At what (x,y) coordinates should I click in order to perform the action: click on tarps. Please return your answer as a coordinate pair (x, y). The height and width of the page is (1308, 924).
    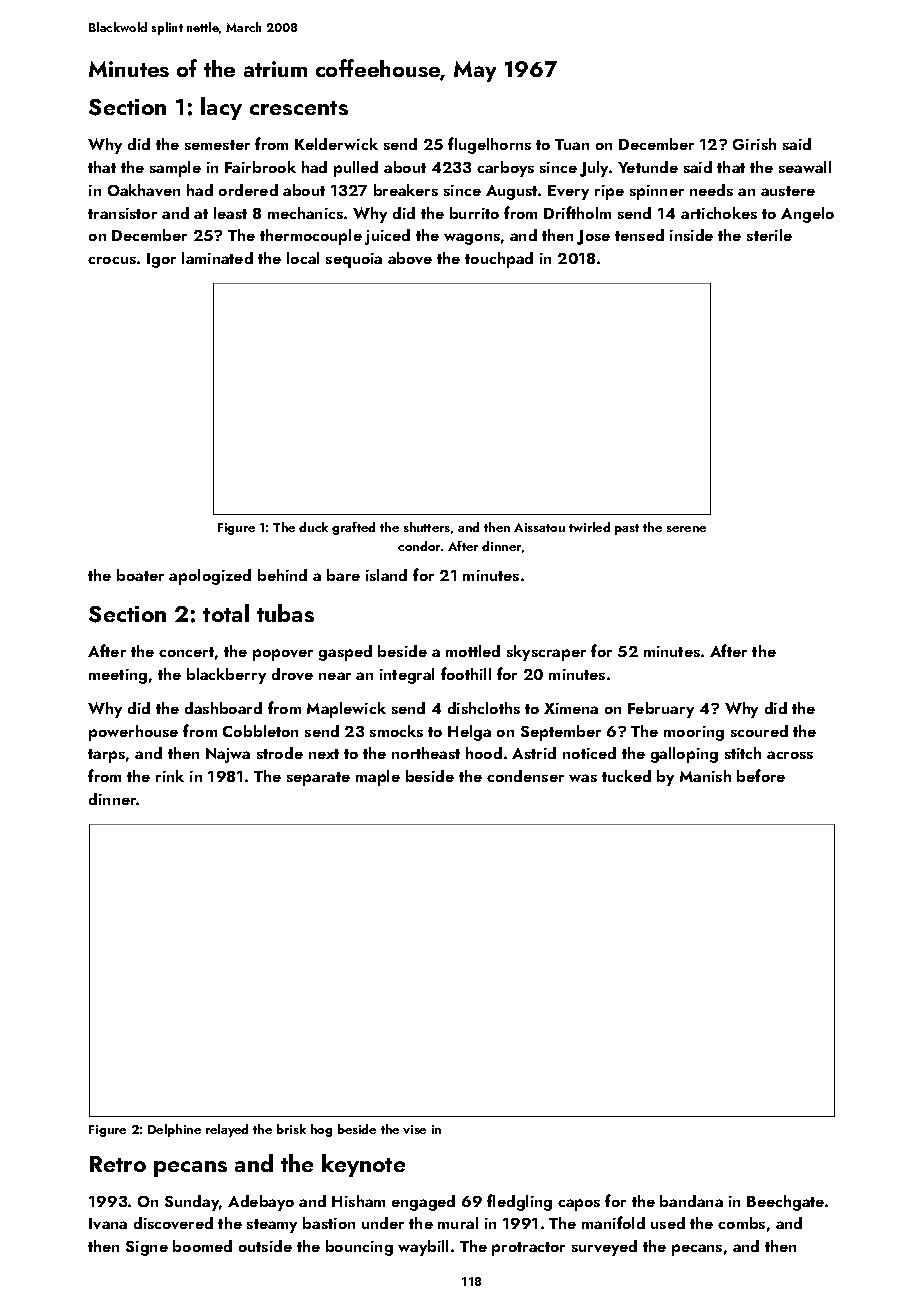
    Looking at the image, I should click on (106, 756).
